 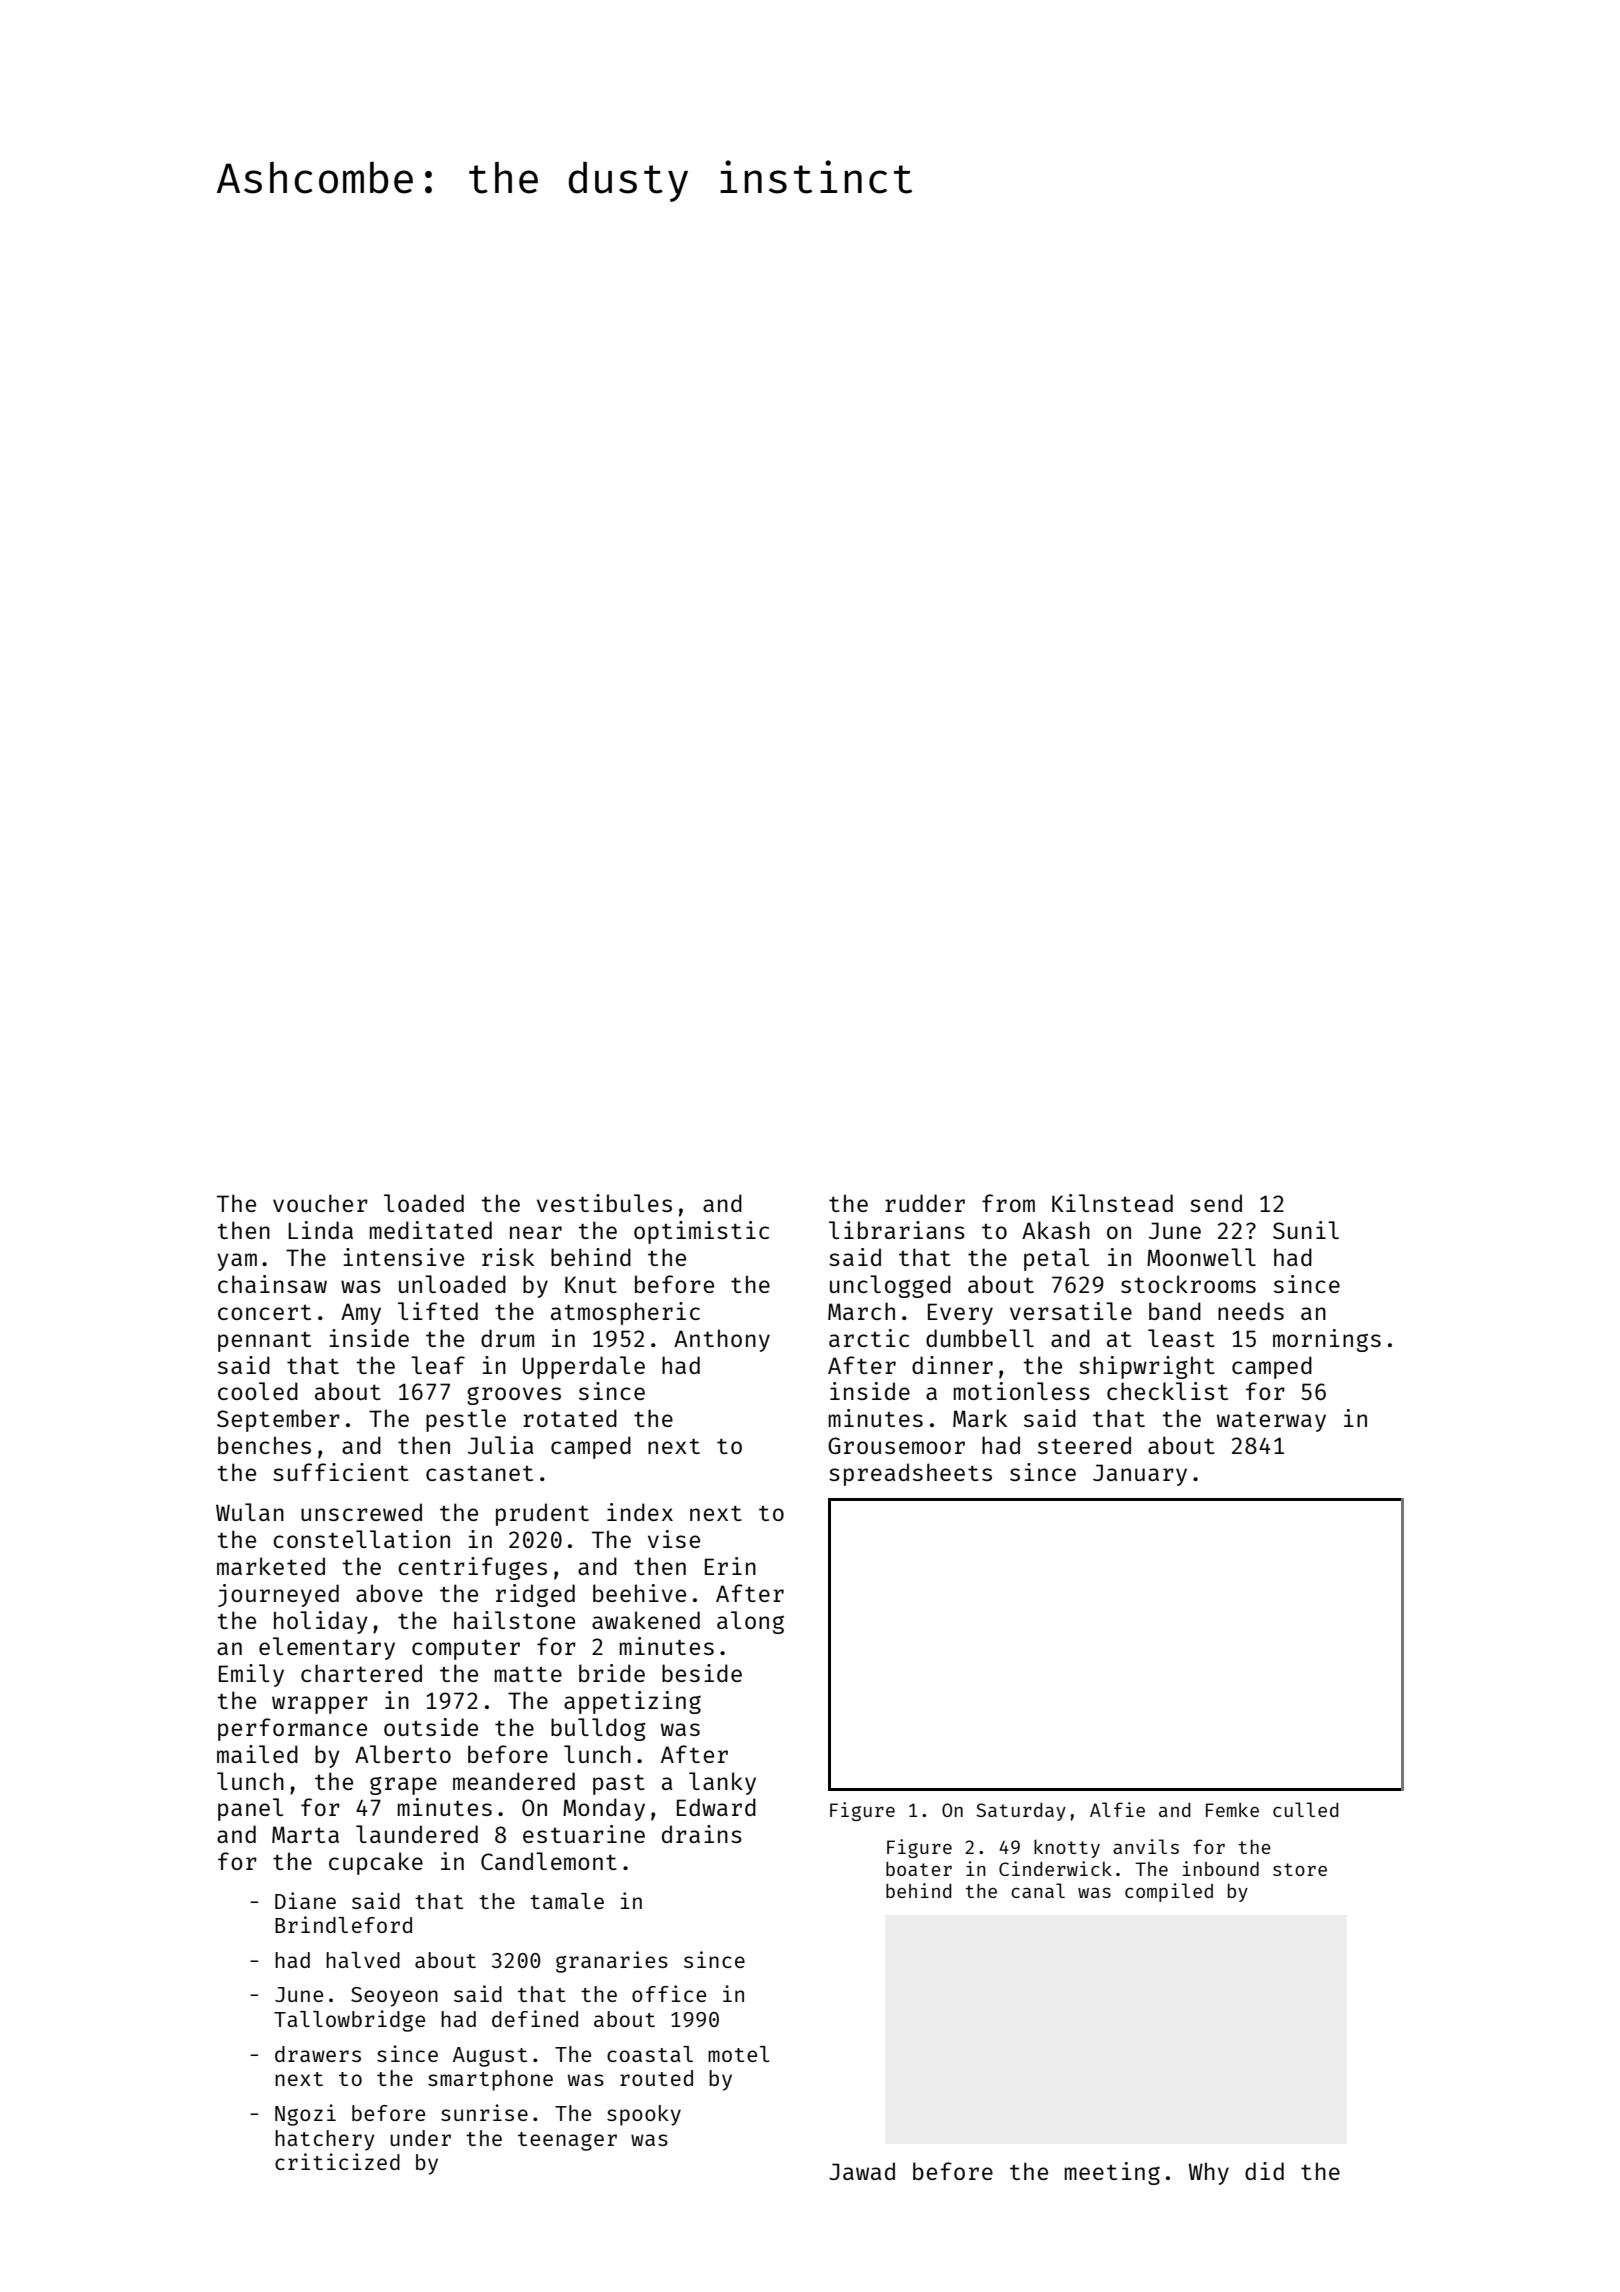 I want to click on March, so click(x=861, y=1311).
